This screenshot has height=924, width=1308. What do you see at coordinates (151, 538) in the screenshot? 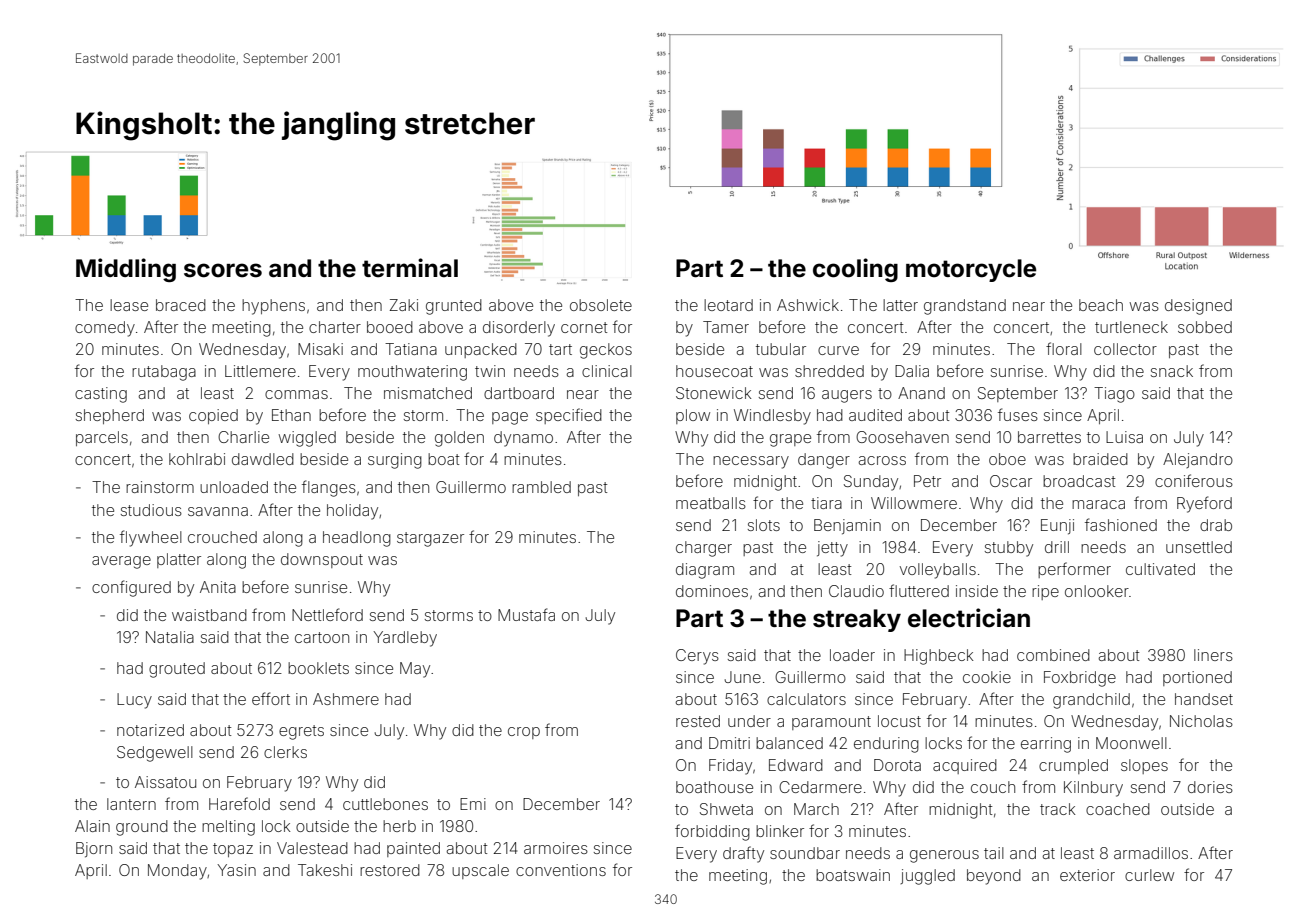
I see `flywheel` at bounding box center [151, 538].
